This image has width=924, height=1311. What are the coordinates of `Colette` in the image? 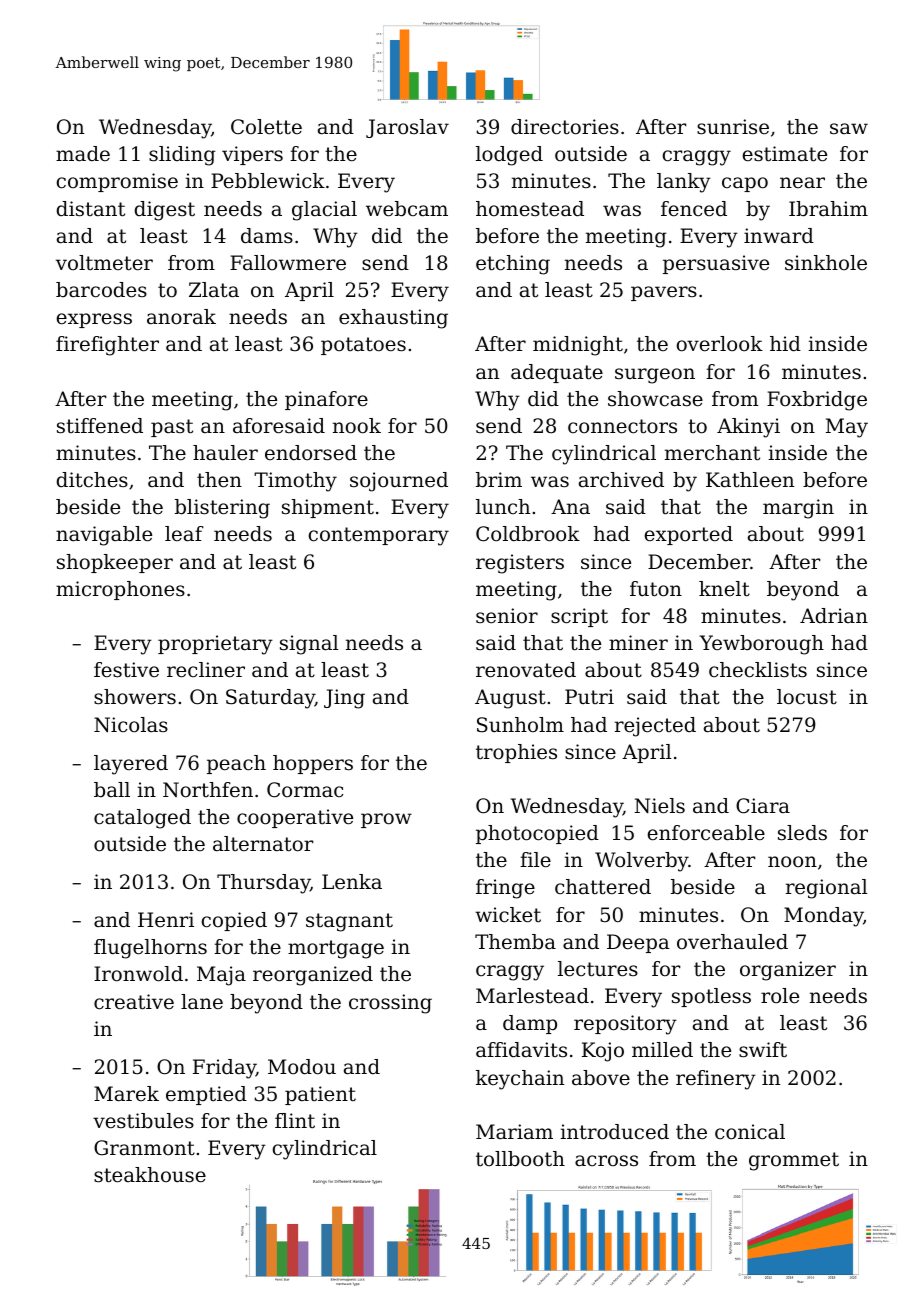 It's located at (266, 127).
